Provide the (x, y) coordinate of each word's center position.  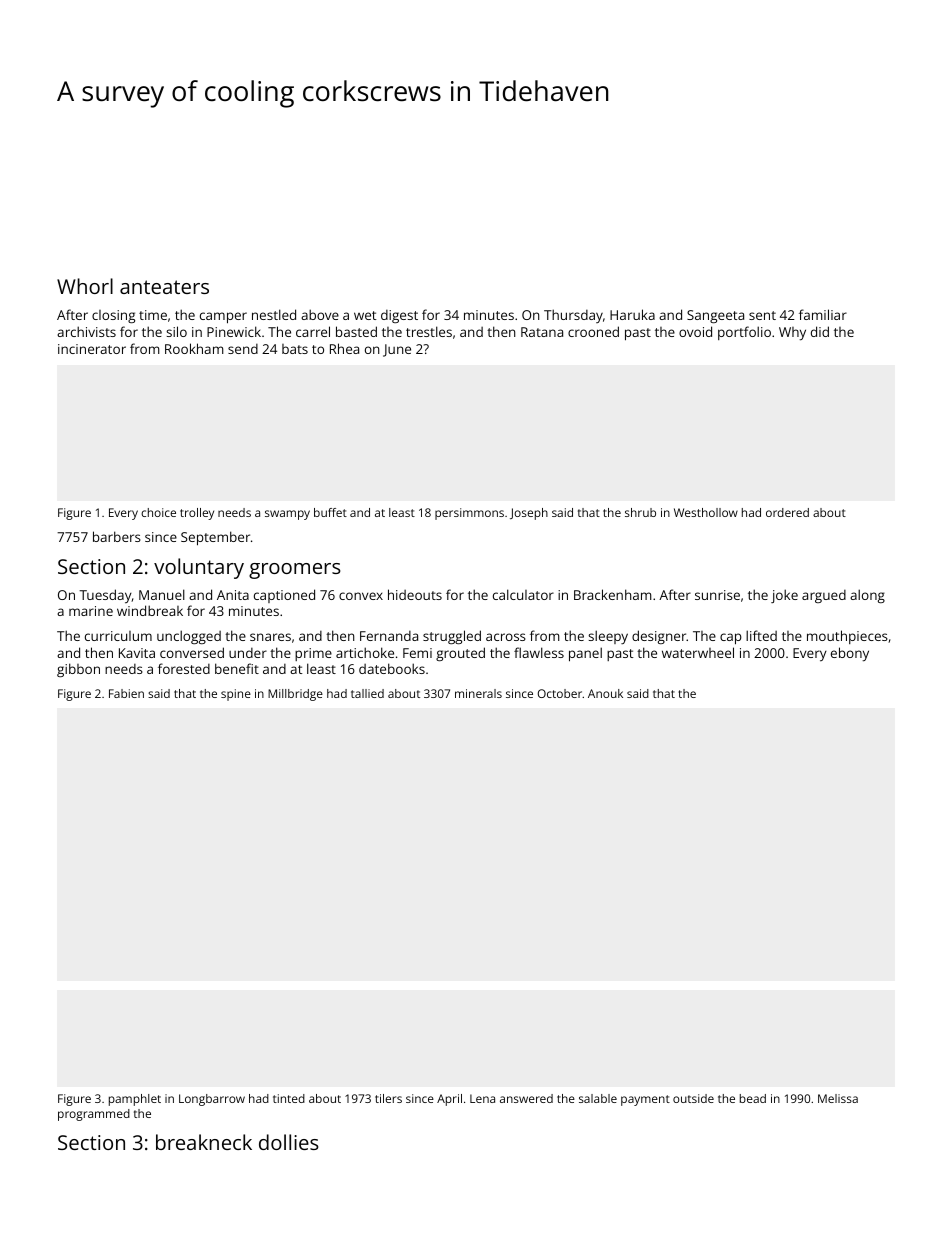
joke (784, 596)
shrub (640, 512)
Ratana (542, 332)
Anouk (605, 693)
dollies (289, 1142)
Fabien (126, 693)
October (560, 693)
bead (753, 1098)
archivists (86, 331)
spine (236, 695)
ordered (787, 512)
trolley (197, 514)
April (449, 1100)
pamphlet (135, 1100)
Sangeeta (715, 316)
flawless (539, 652)
